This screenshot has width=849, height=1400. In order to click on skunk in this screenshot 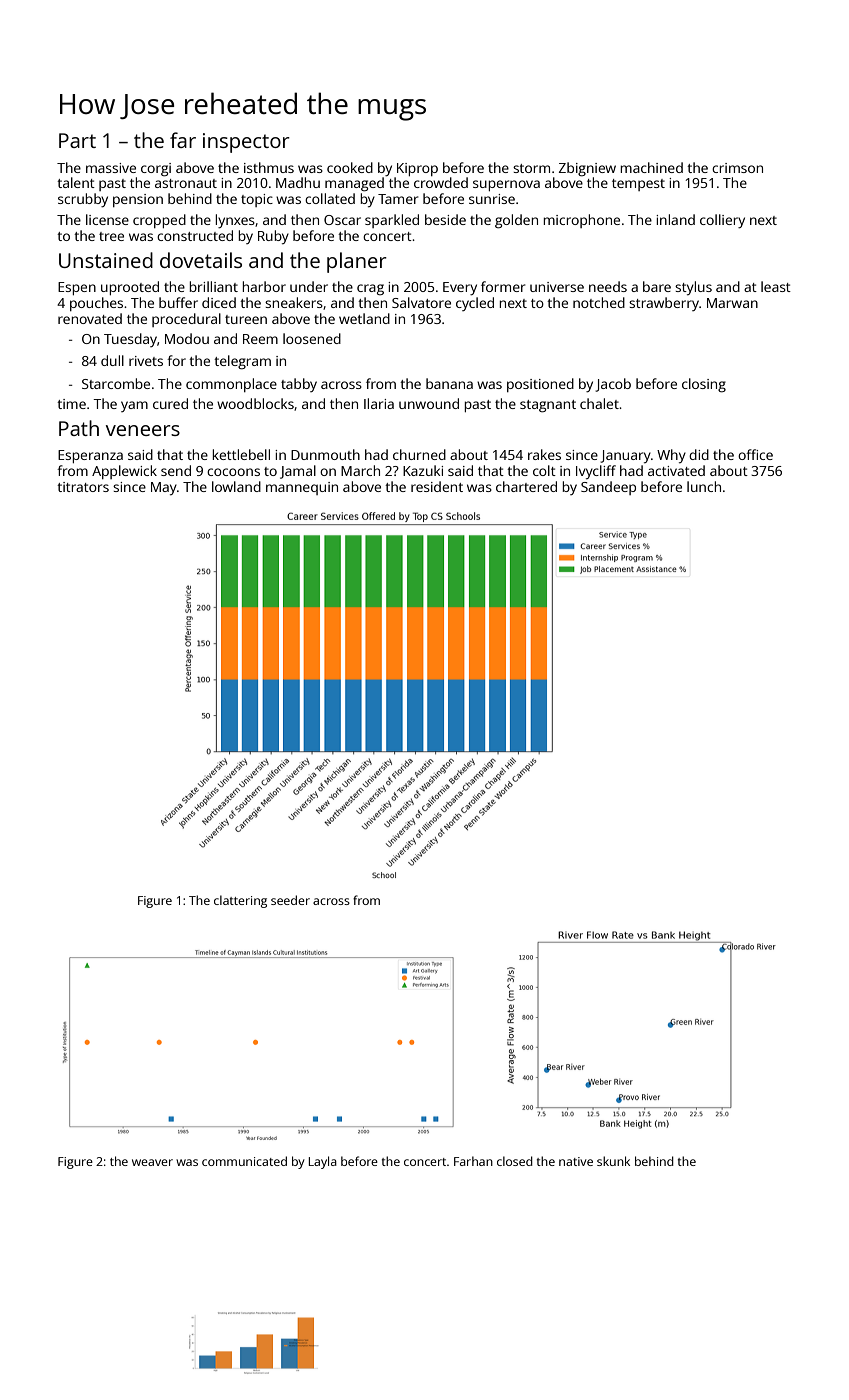, I will do `click(613, 1161)`.
